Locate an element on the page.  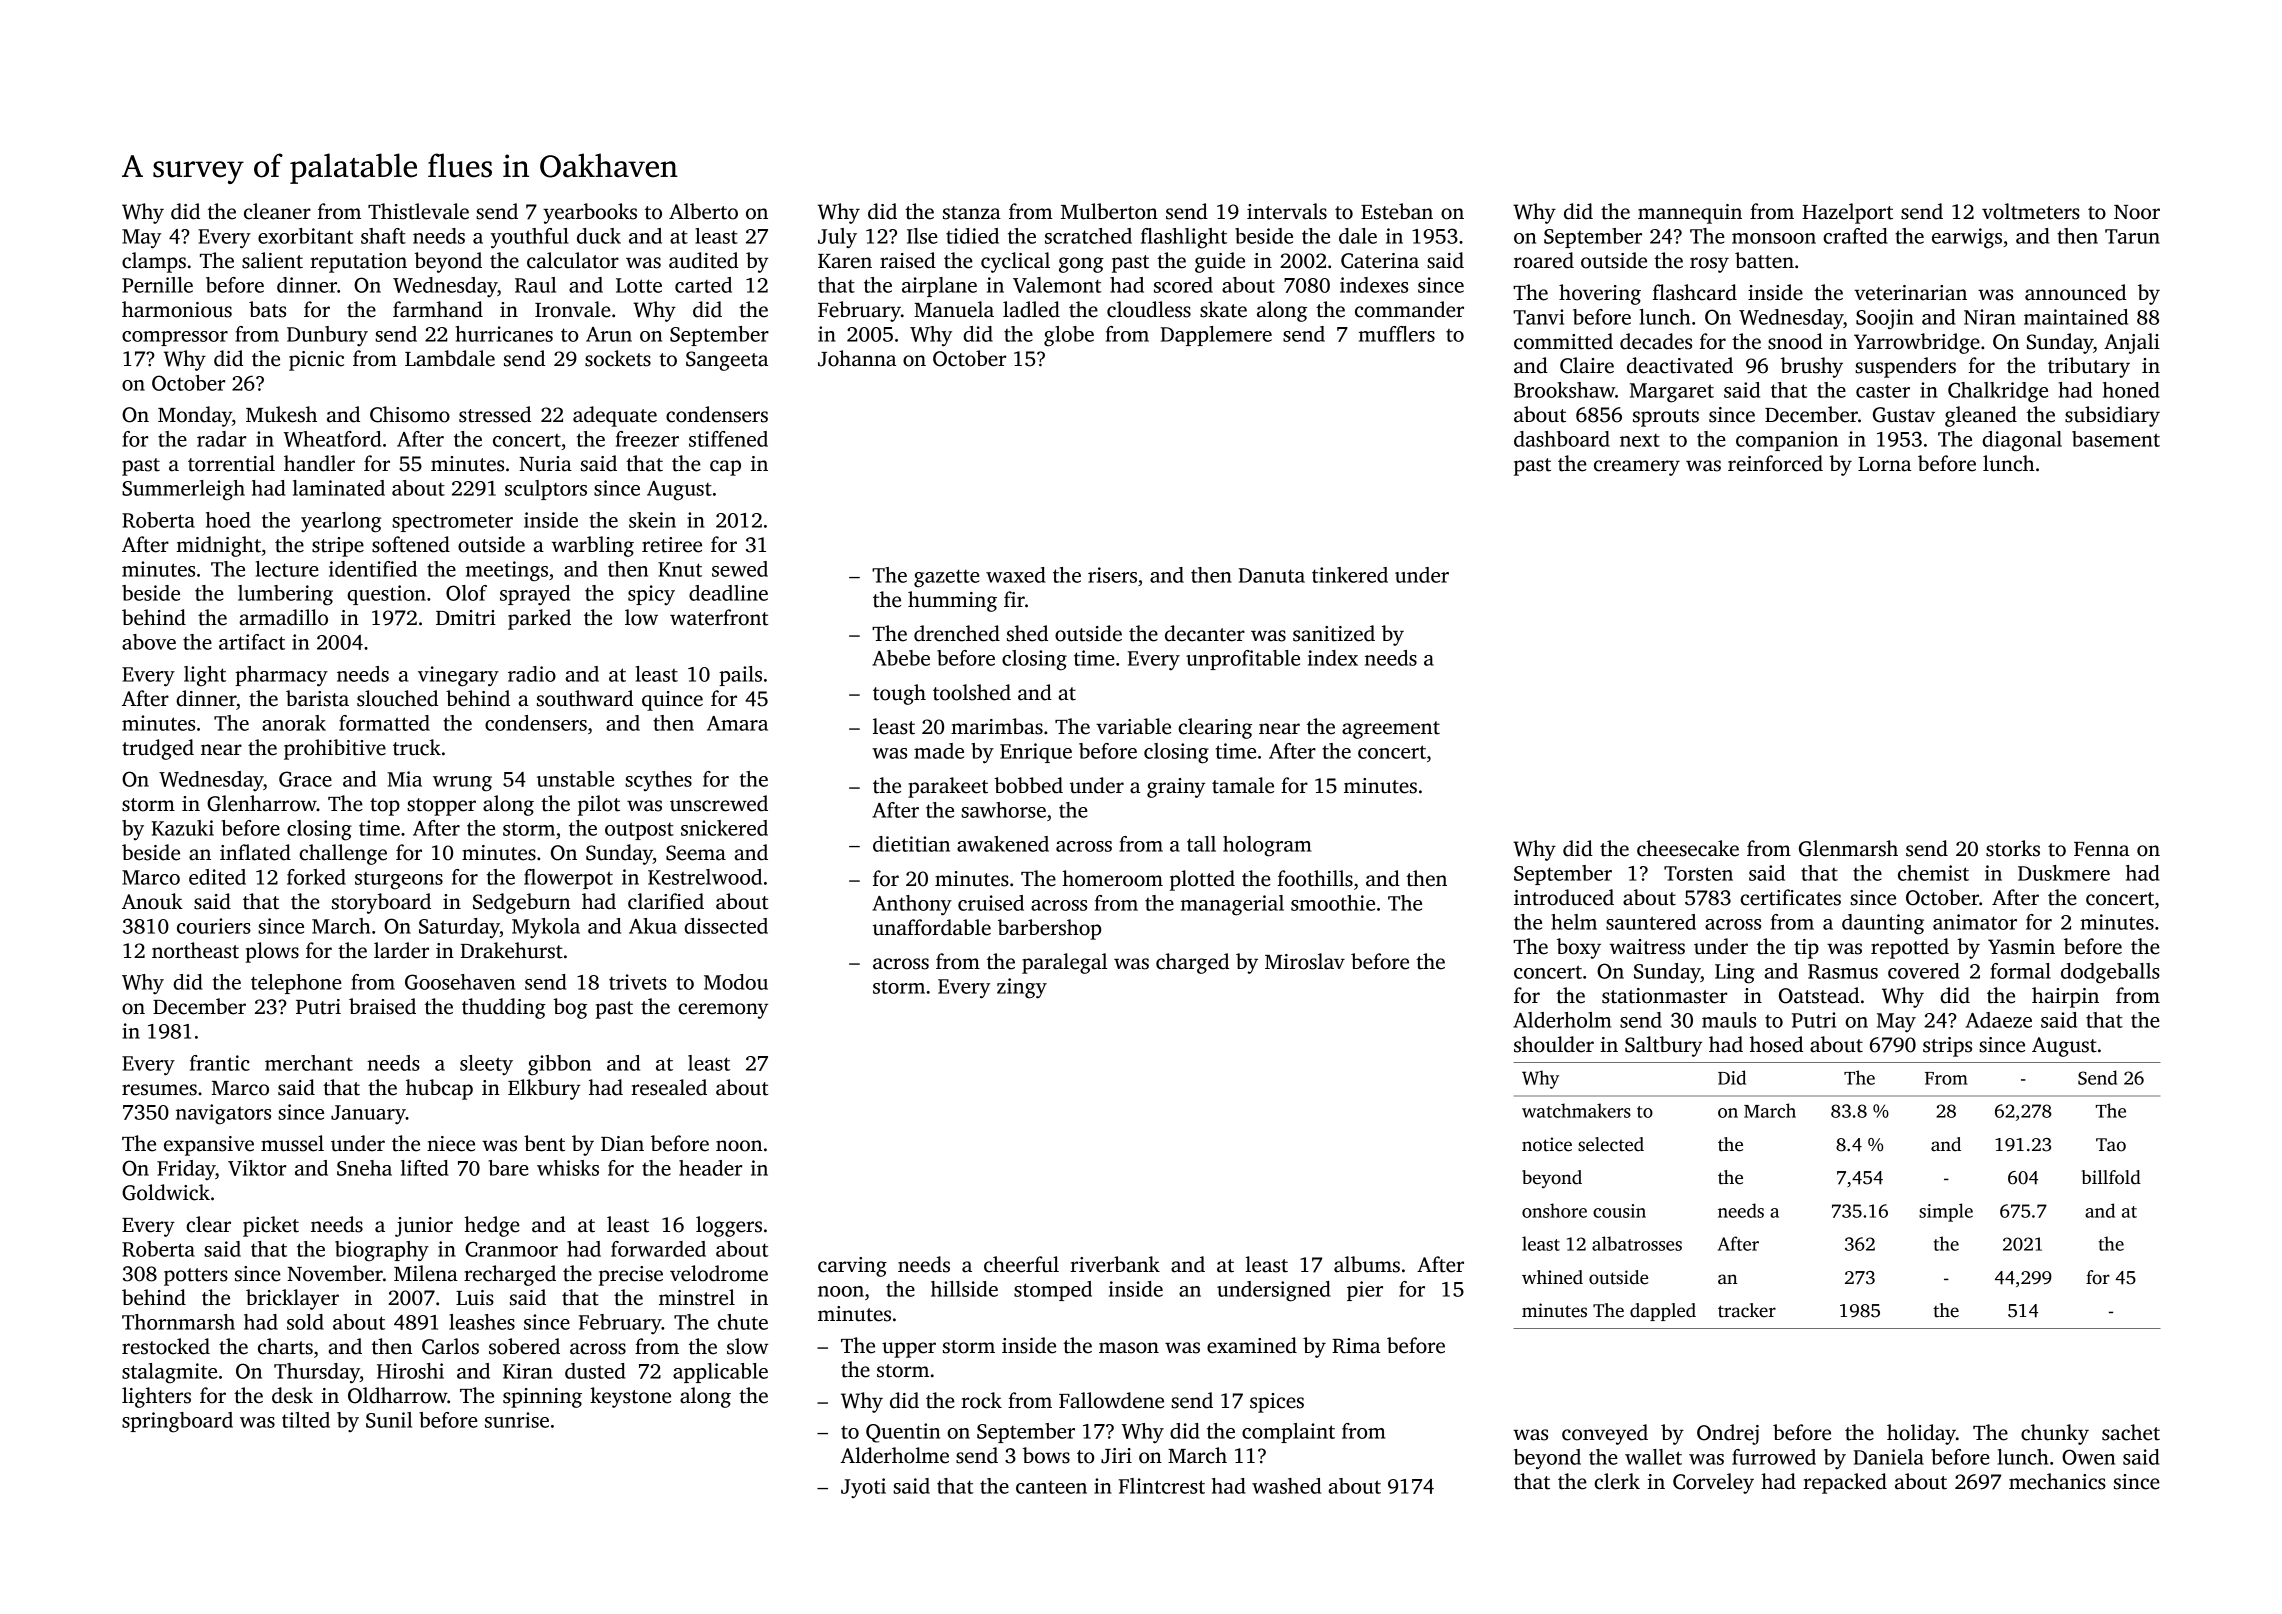
made is located at coordinates (939, 751).
